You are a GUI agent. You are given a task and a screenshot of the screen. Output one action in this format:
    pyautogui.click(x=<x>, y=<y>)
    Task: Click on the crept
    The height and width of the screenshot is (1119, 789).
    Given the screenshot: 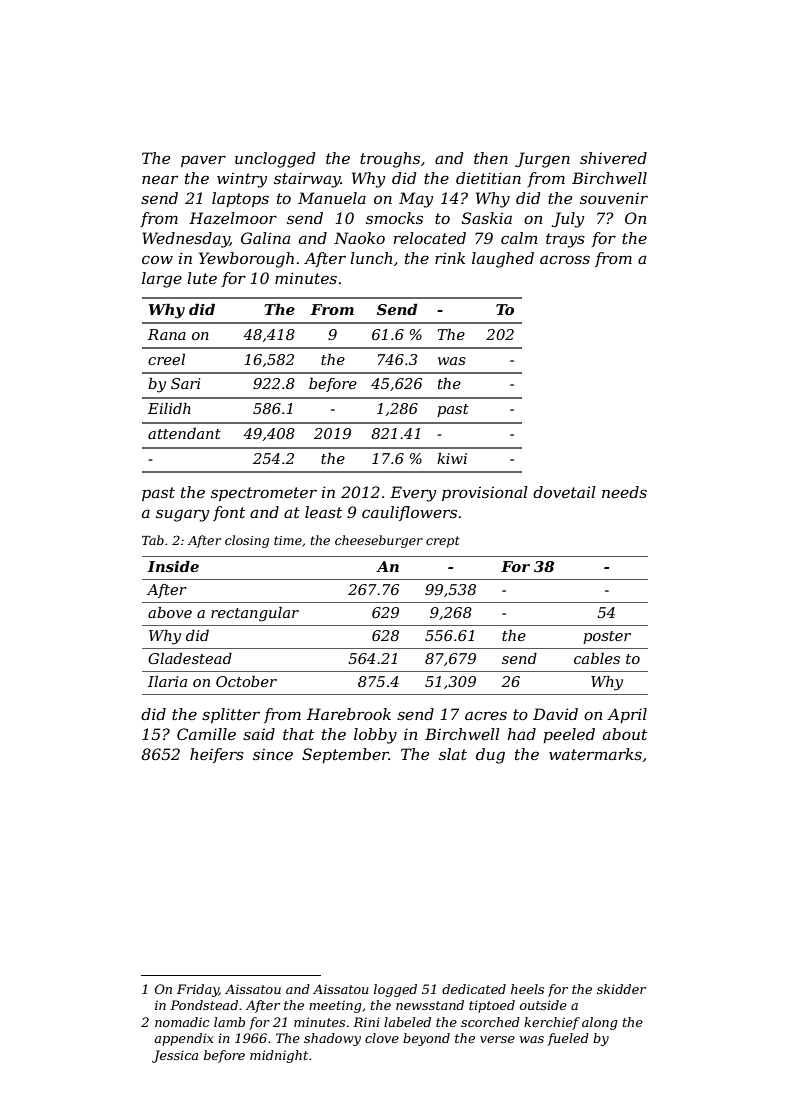 What is the action you would take?
    pyautogui.click(x=443, y=542)
